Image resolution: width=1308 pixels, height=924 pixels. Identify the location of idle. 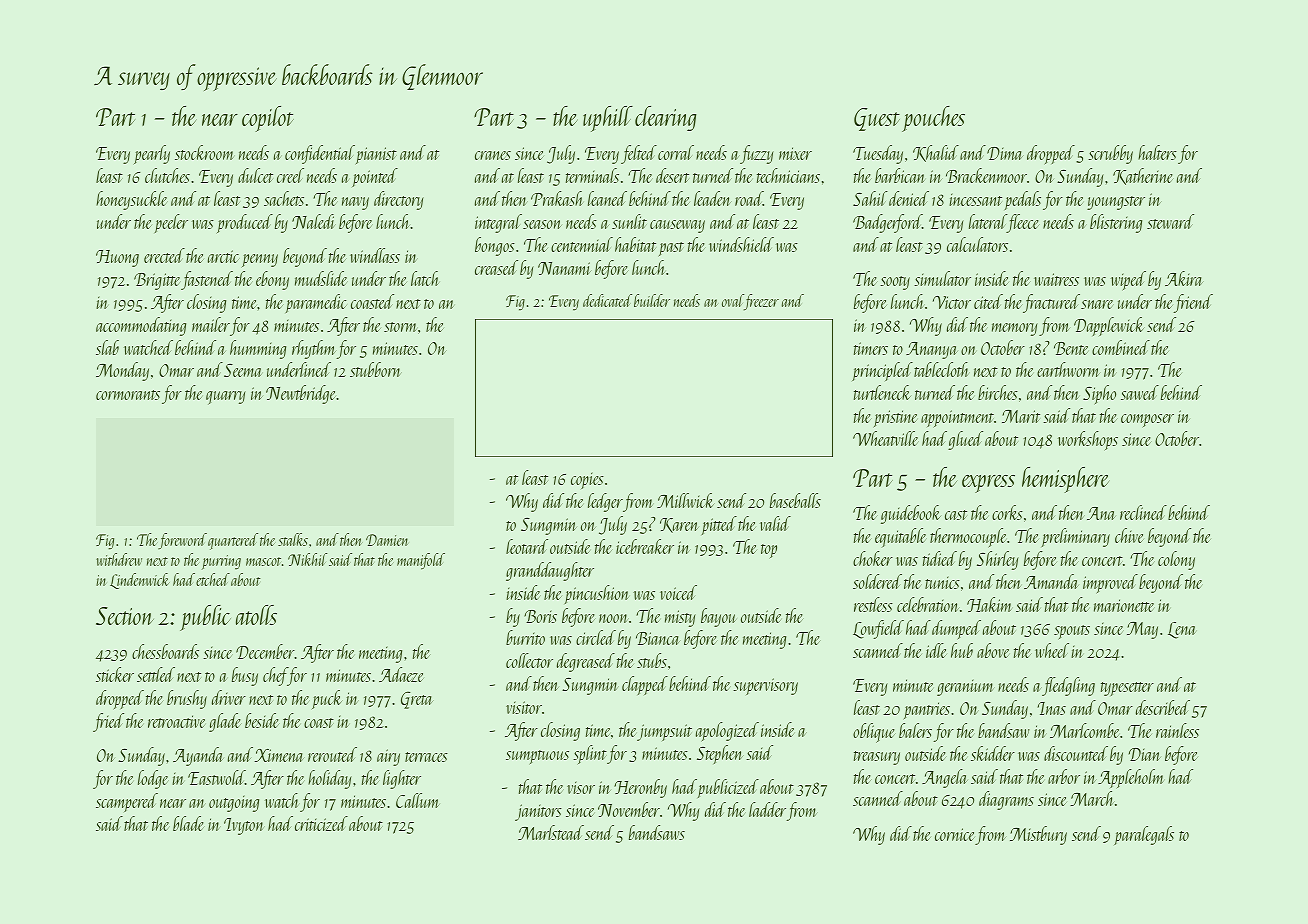
(936, 650).
